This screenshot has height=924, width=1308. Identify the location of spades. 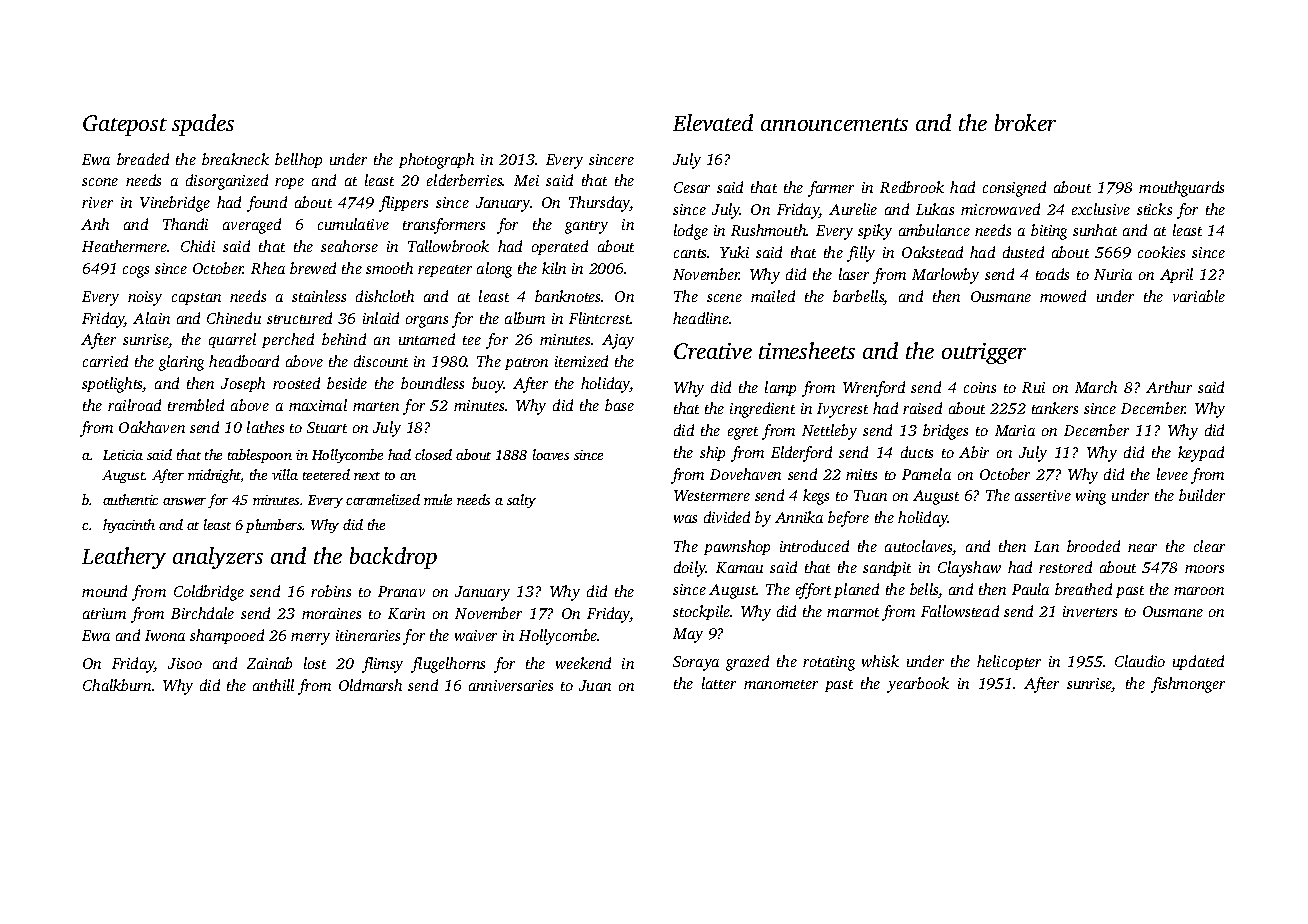
(203, 125).
